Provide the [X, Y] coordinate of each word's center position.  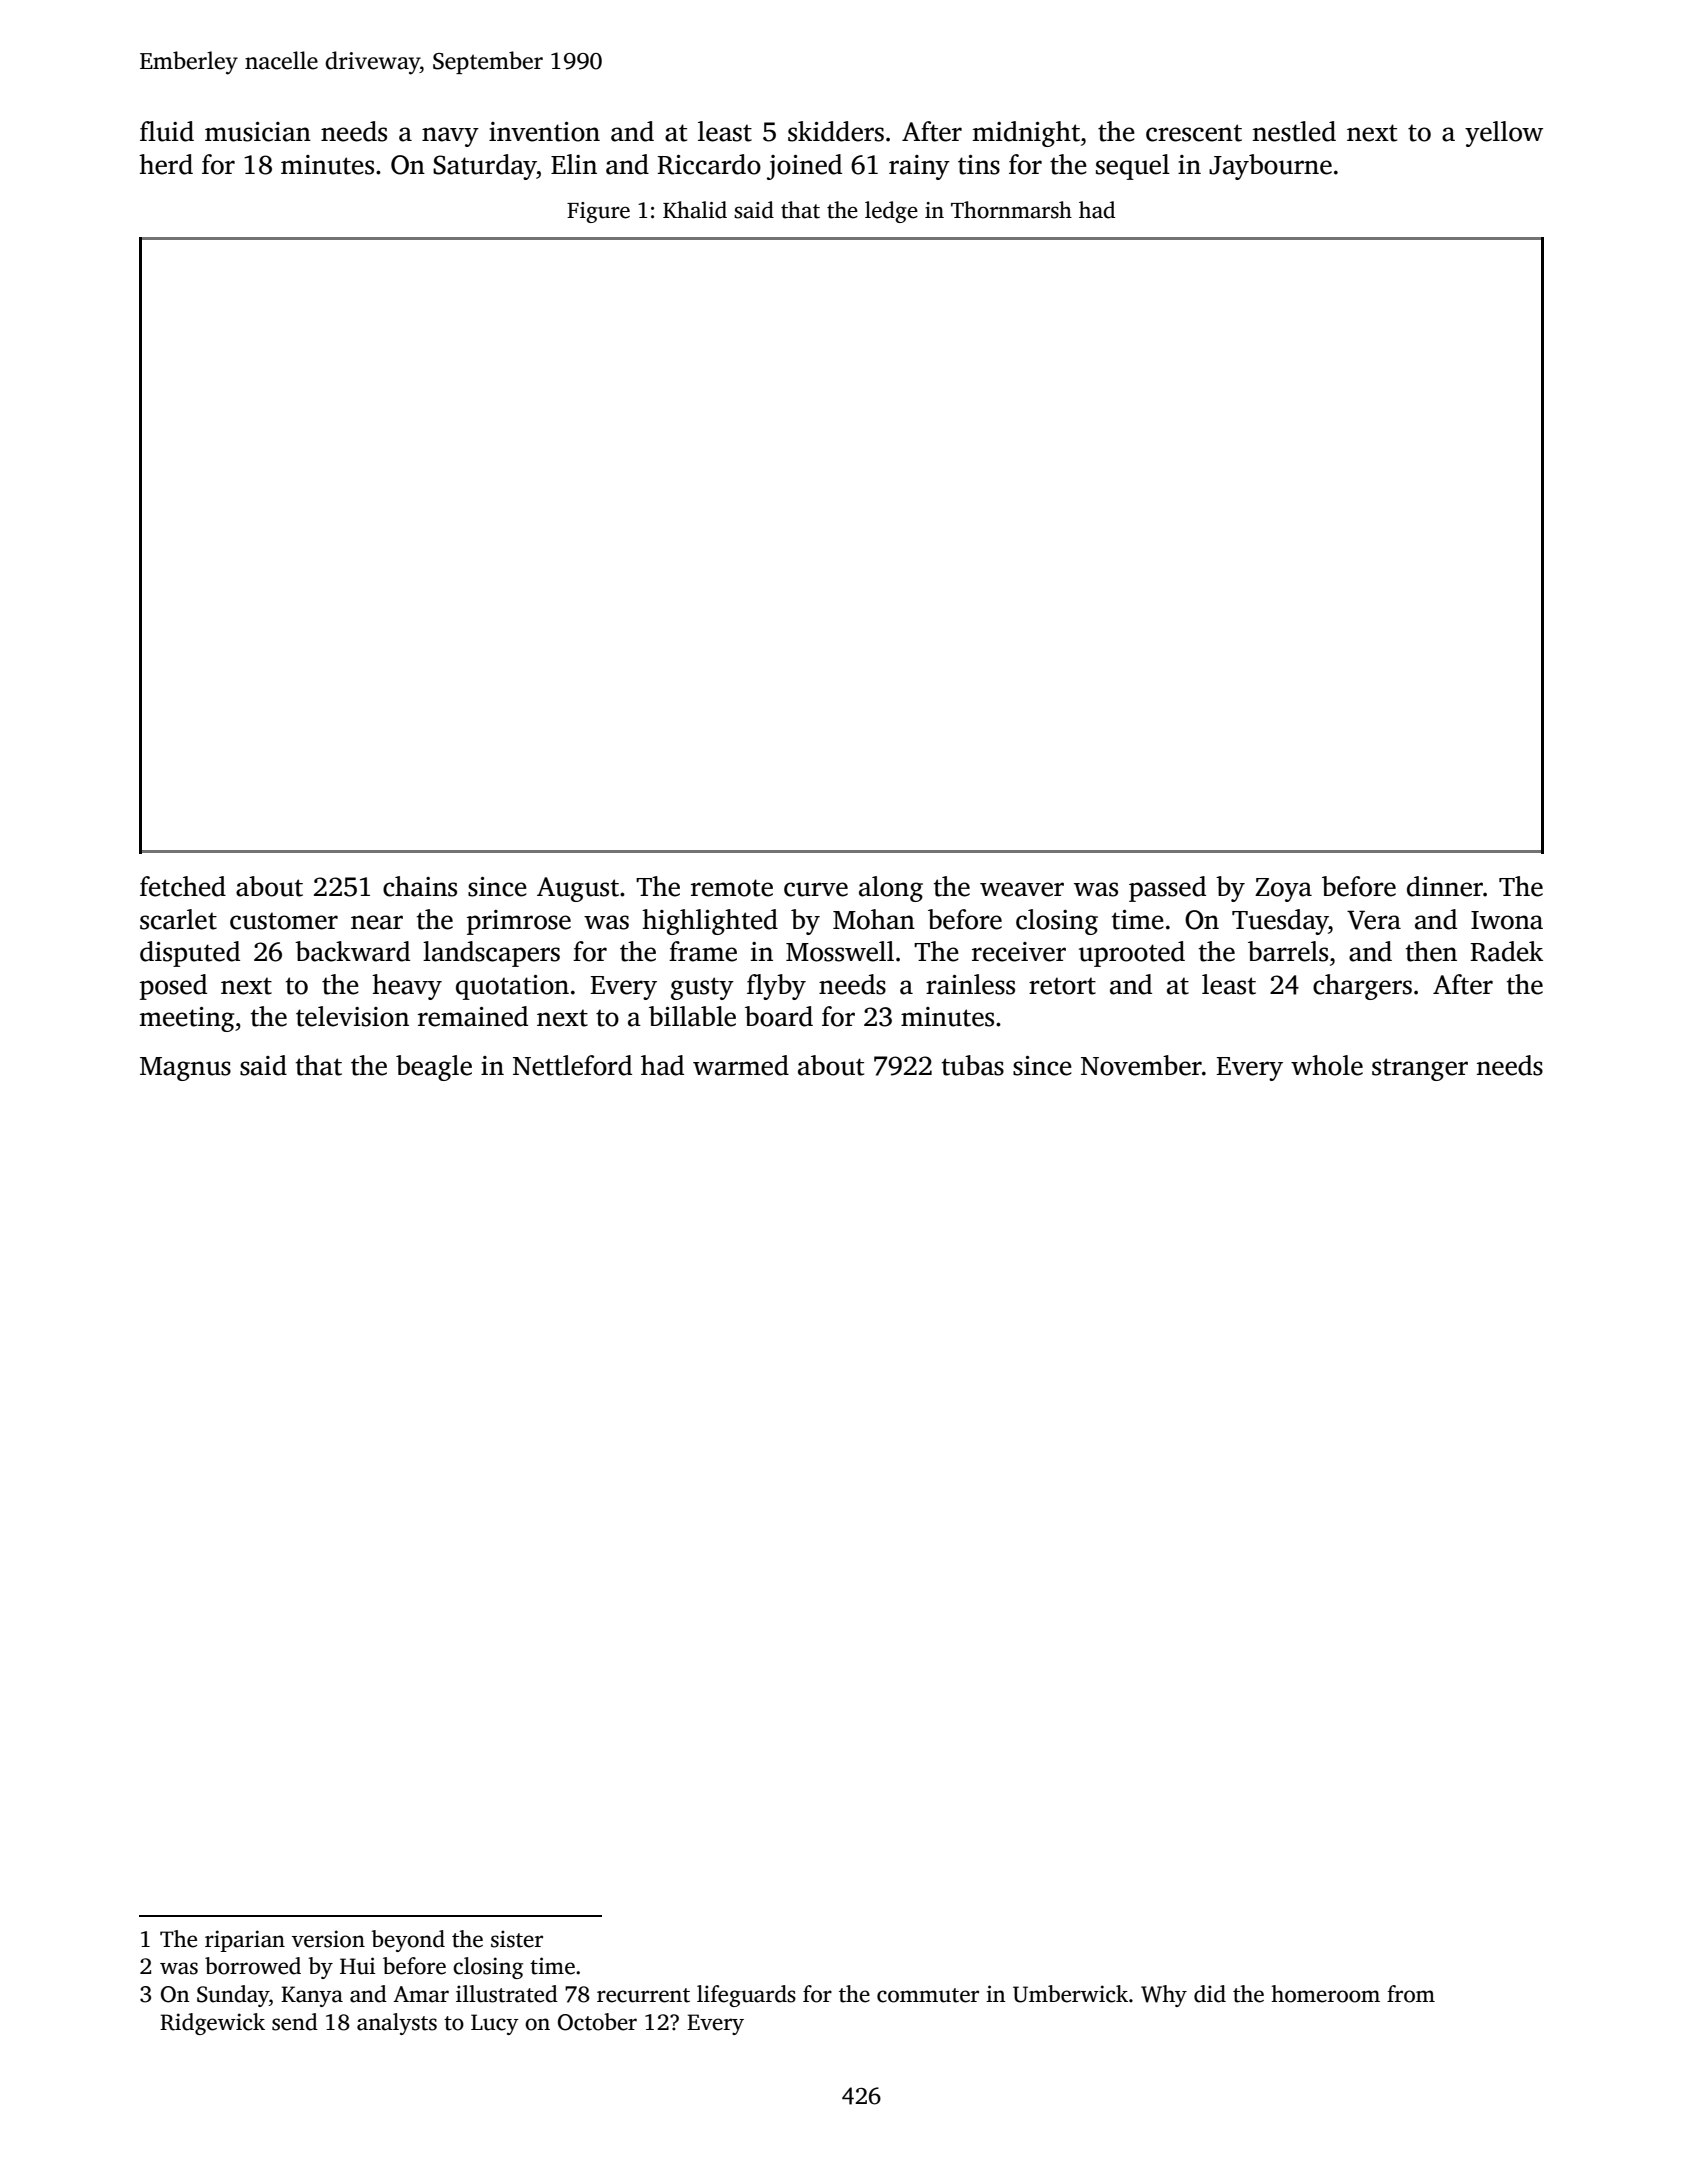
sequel [1133, 167]
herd [166, 164]
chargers [1362, 987]
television [352, 1016]
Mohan [874, 919]
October [597, 2022]
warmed [741, 1065]
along [891, 889]
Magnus [185, 1069]
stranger [1420, 1069]
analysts [397, 2024]
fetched [183, 886]
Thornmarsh [1011, 210]
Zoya [1283, 890]
